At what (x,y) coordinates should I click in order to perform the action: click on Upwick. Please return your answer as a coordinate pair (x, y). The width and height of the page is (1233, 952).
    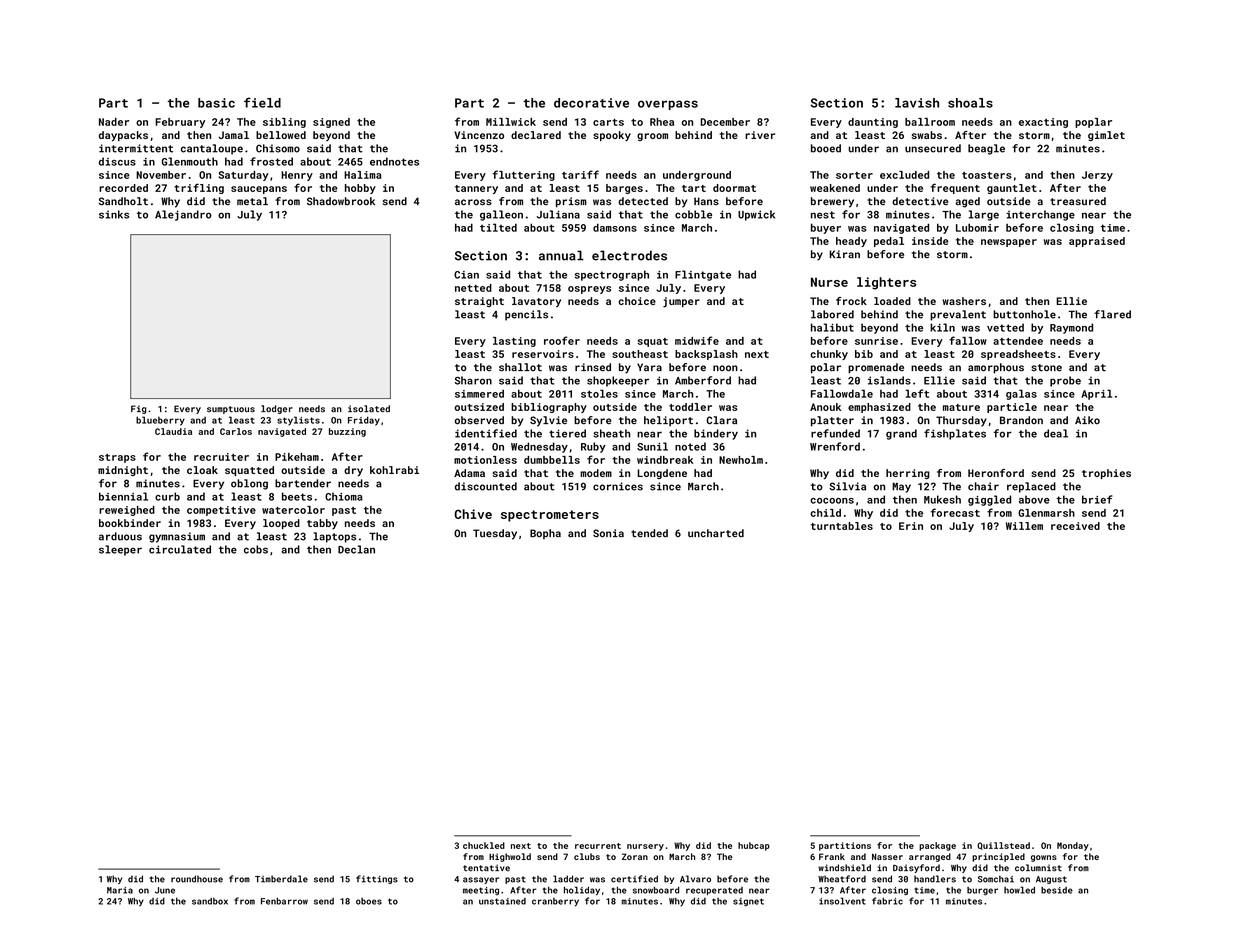
    Looking at the image, I should click on (756, 215).
